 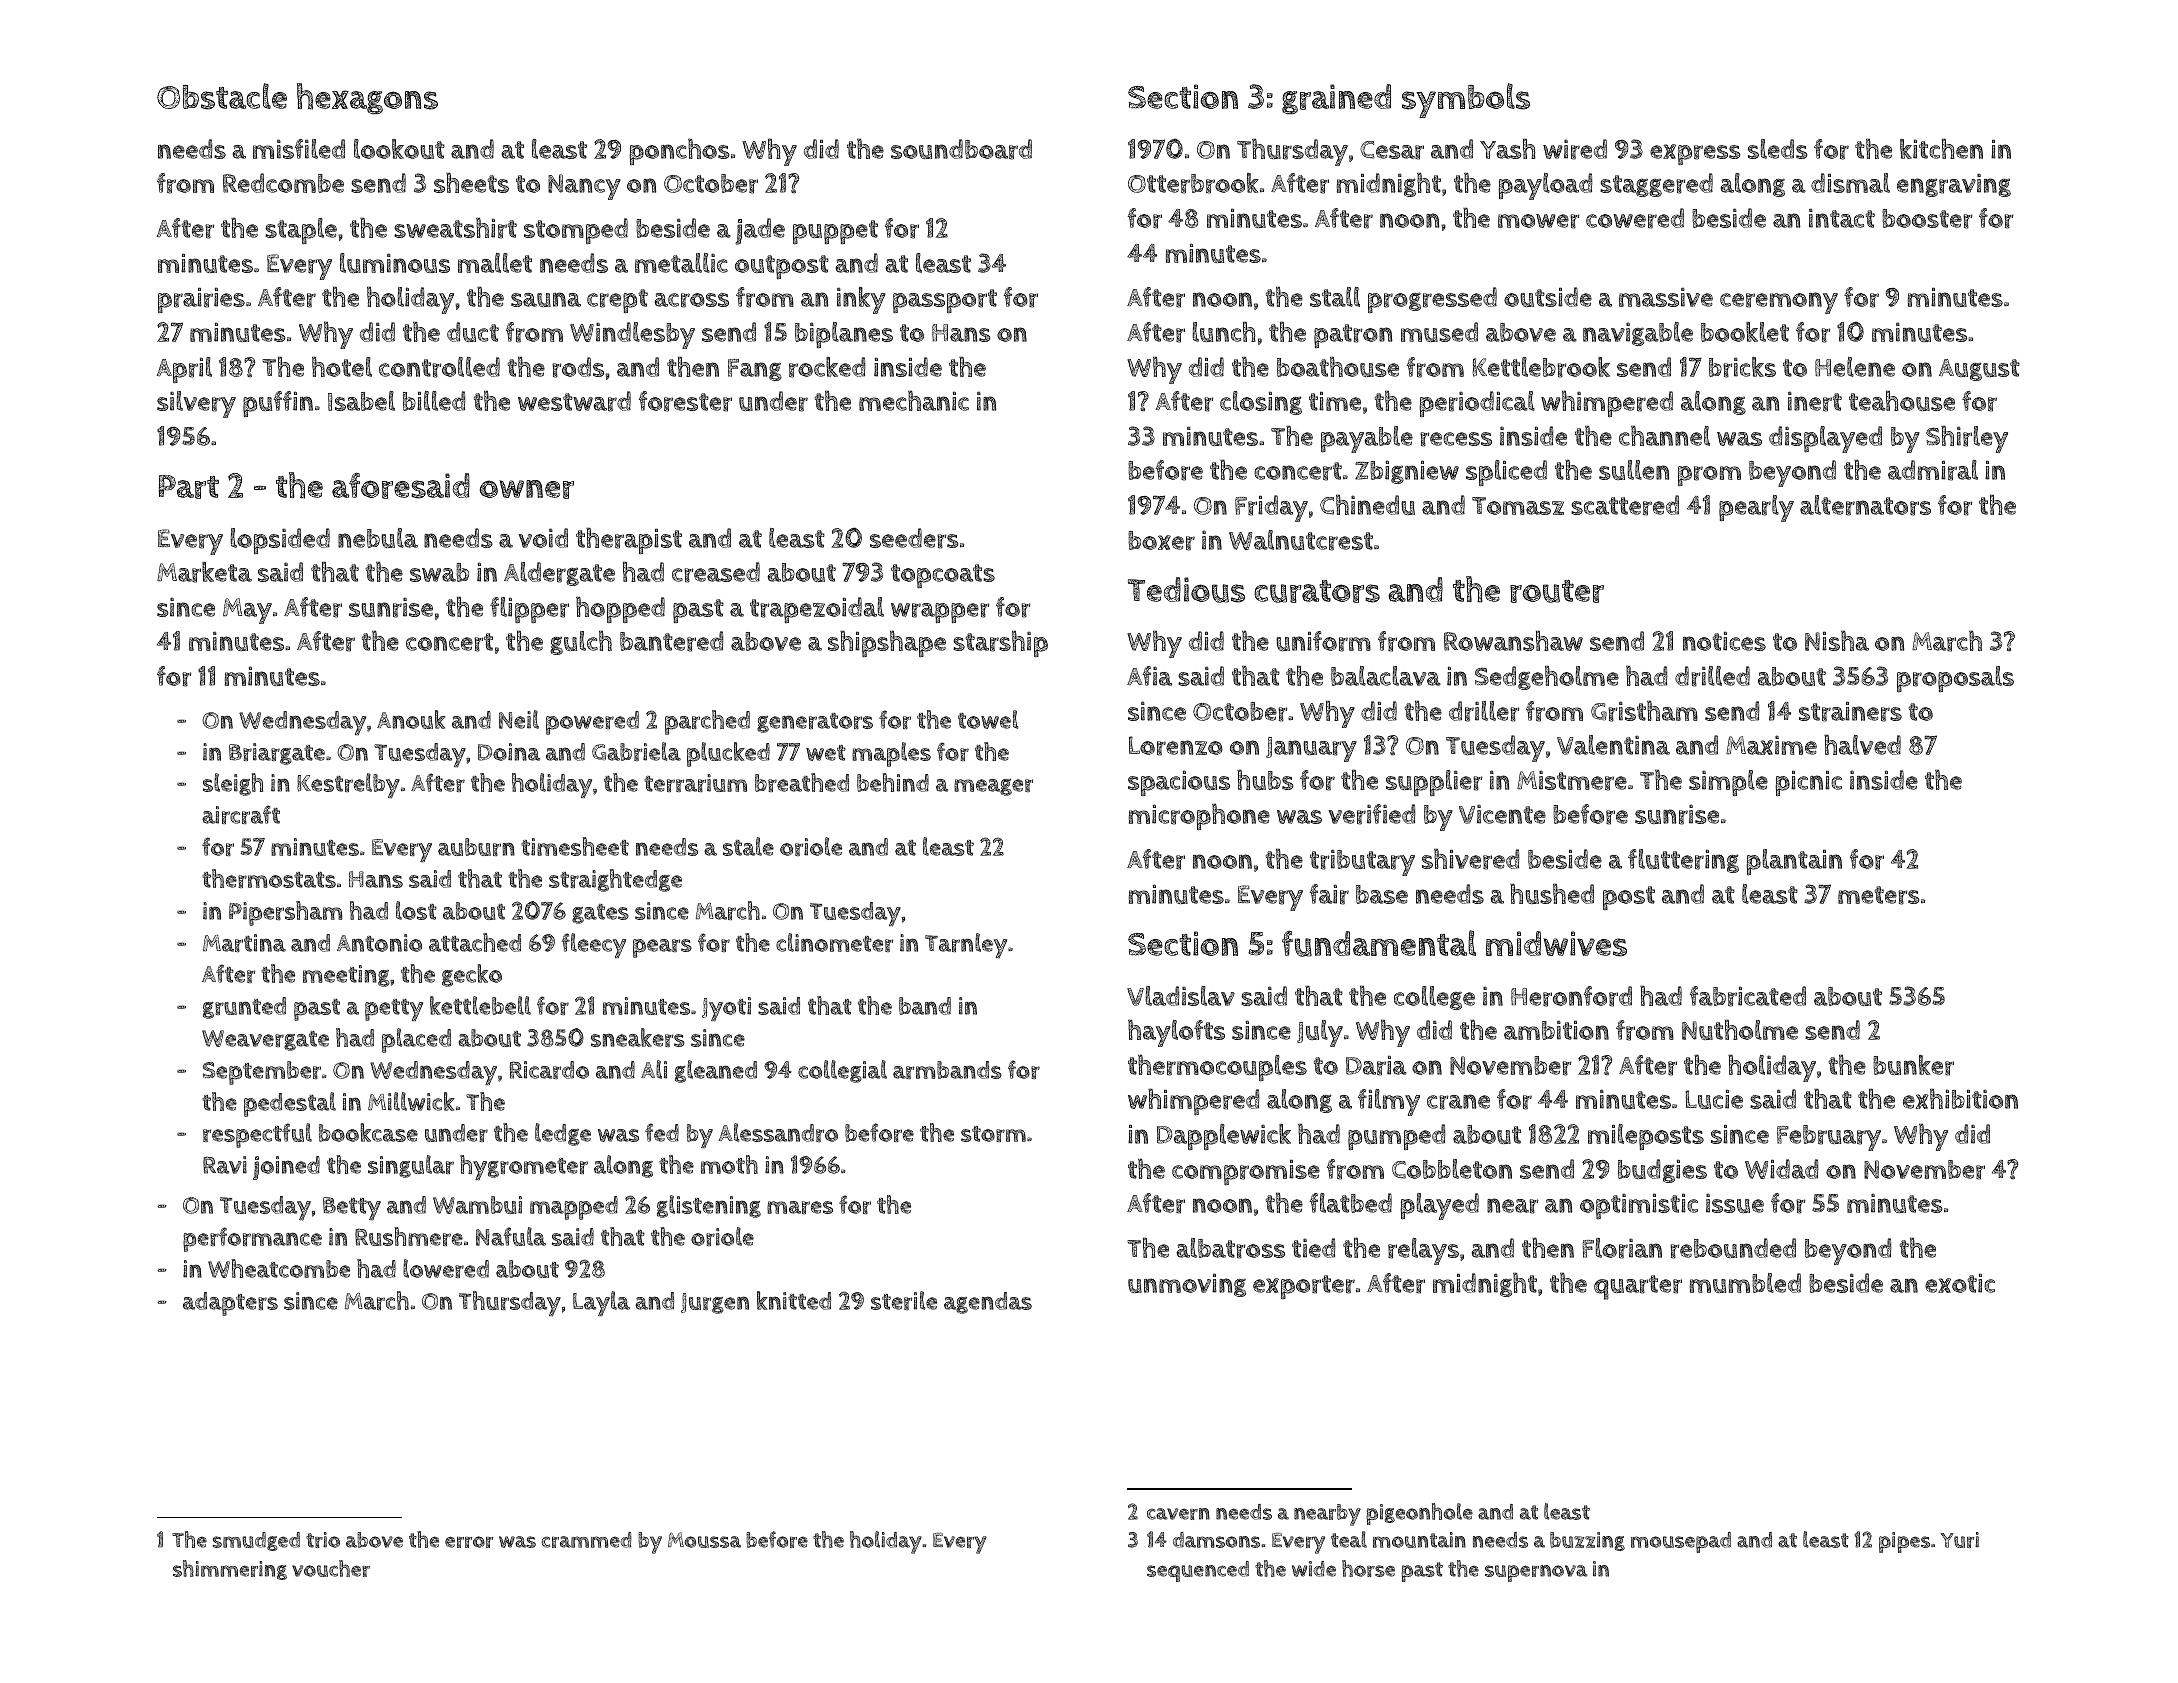 What do you see at coordinates (189, 487) in the screenshot?
I see `Part` at bounding box center [189, 487].
